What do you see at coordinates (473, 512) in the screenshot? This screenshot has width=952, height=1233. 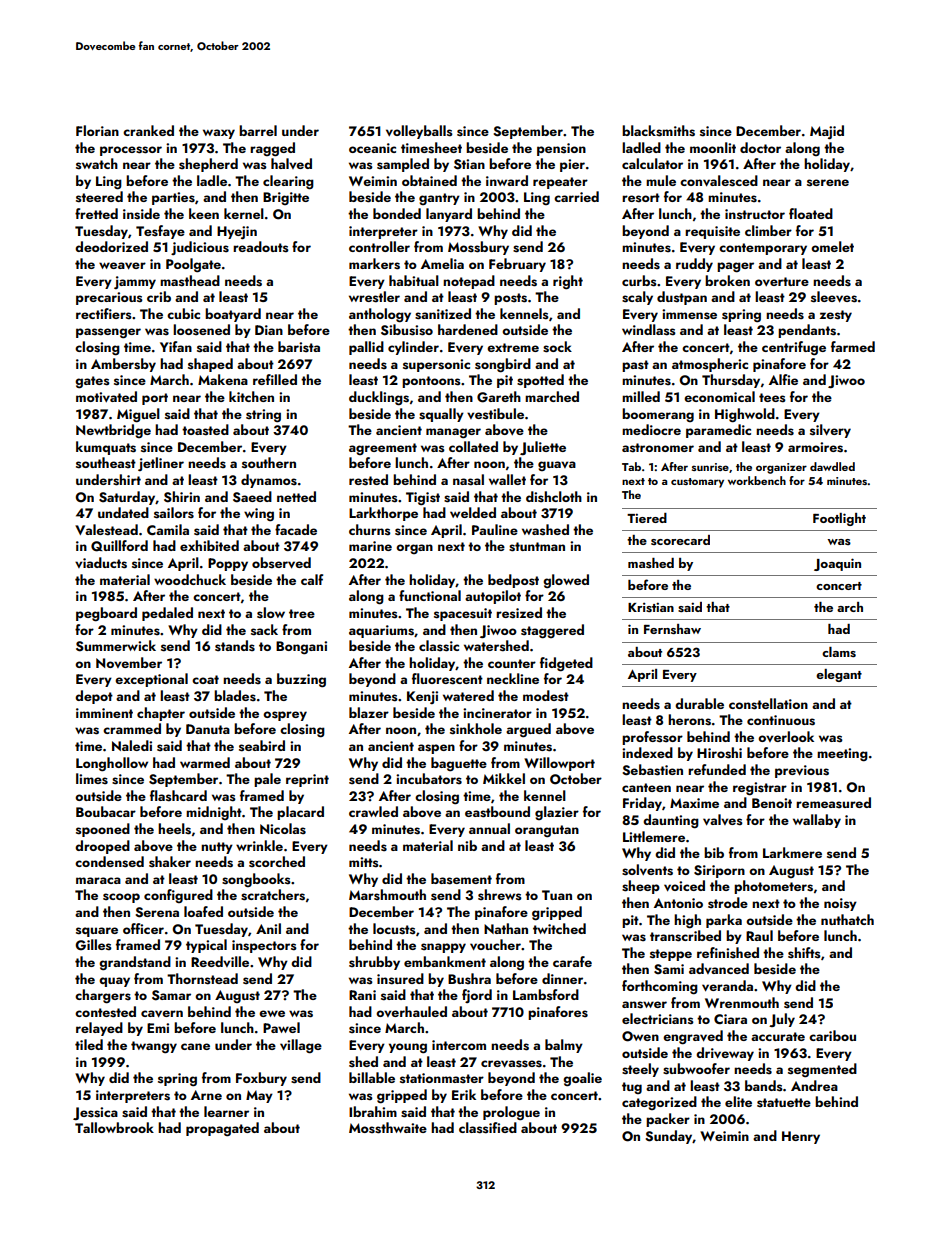 I see `welded` at bounding box center [473, 512].
